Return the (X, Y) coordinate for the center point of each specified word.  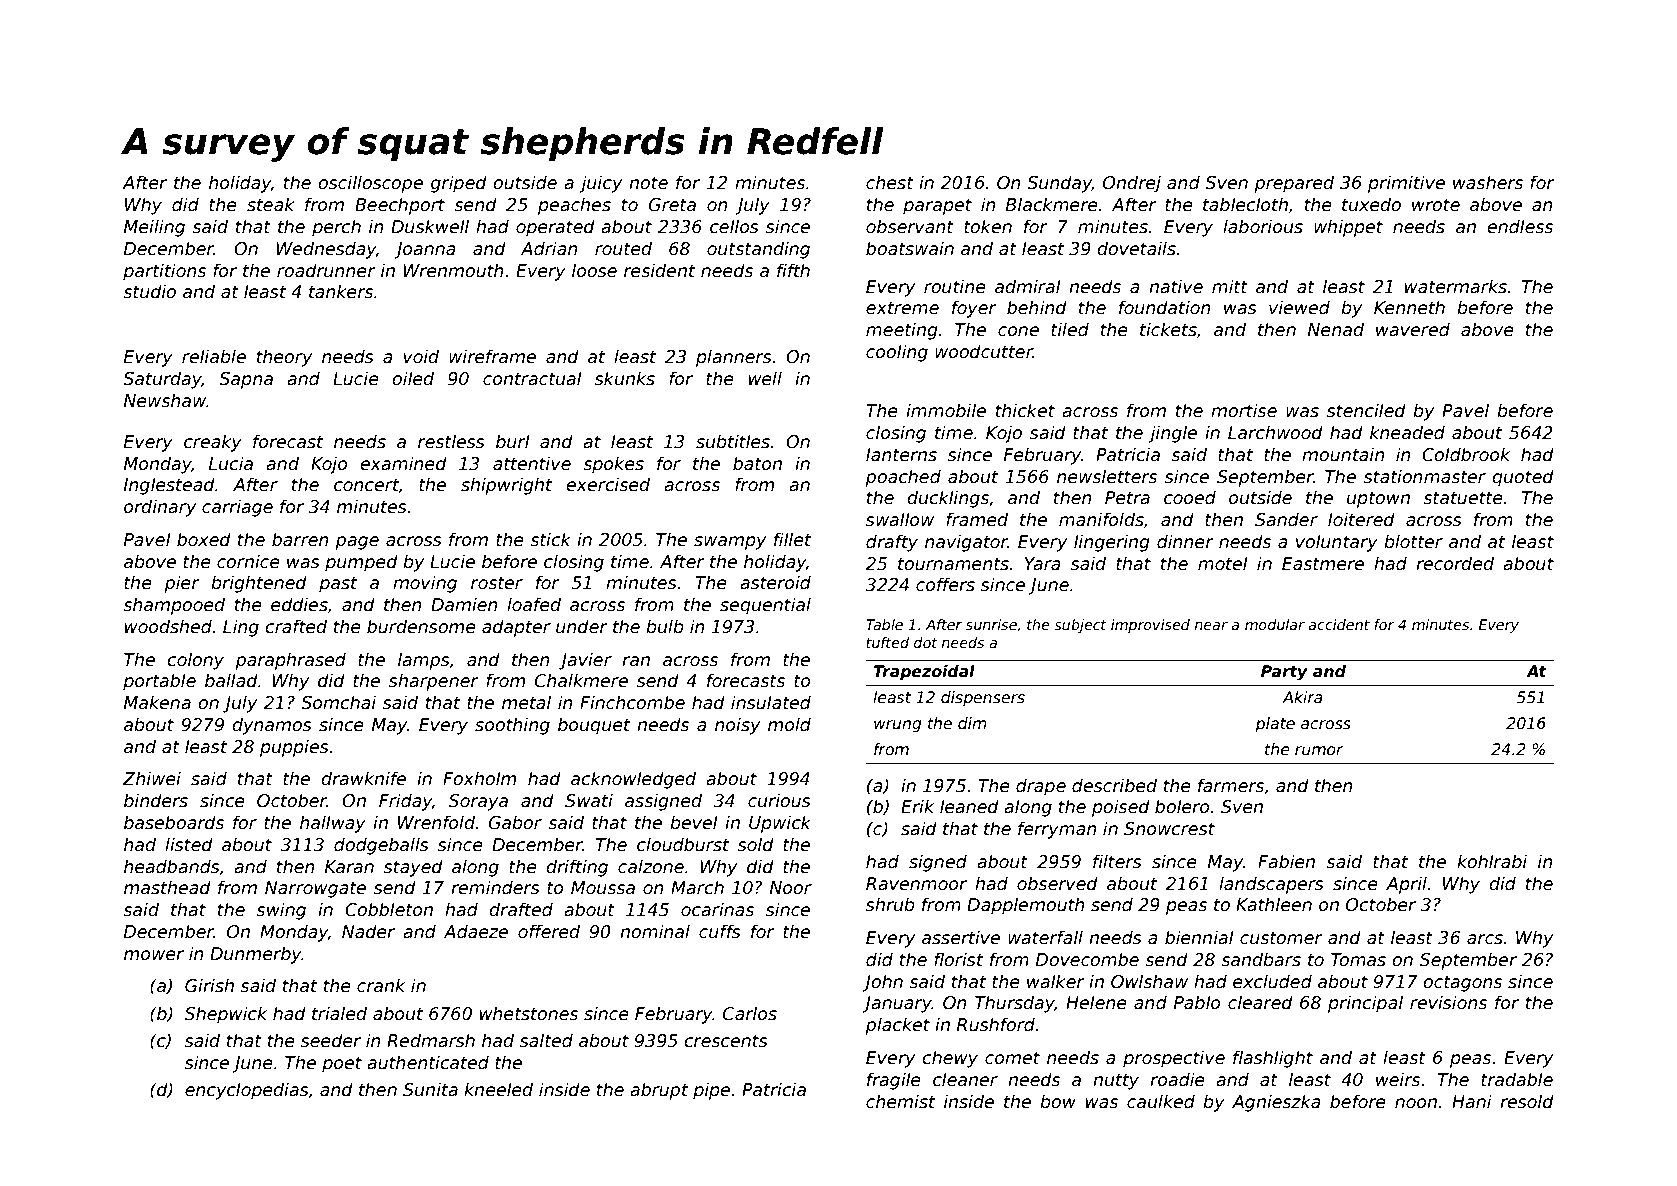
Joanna (425, 250)
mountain (1343, 454)
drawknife (363, 778)
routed (623, 248)
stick (550, 539)
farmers (1231, 785)
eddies (299, 604)
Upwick (780, 824)
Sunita (430, 1089)
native (1176, 286)
